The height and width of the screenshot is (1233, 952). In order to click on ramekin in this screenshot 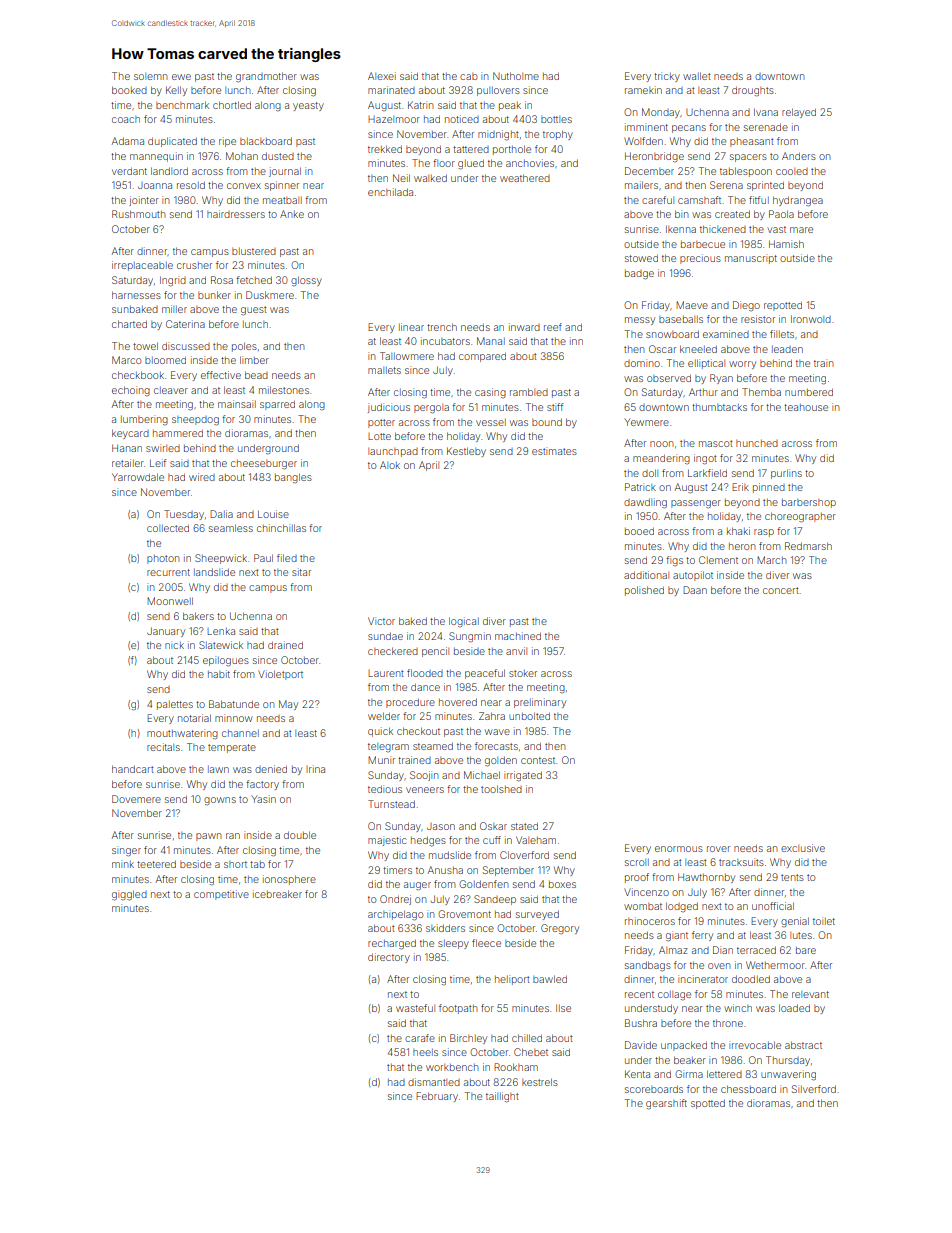, I will do `click(643, 90)`.
